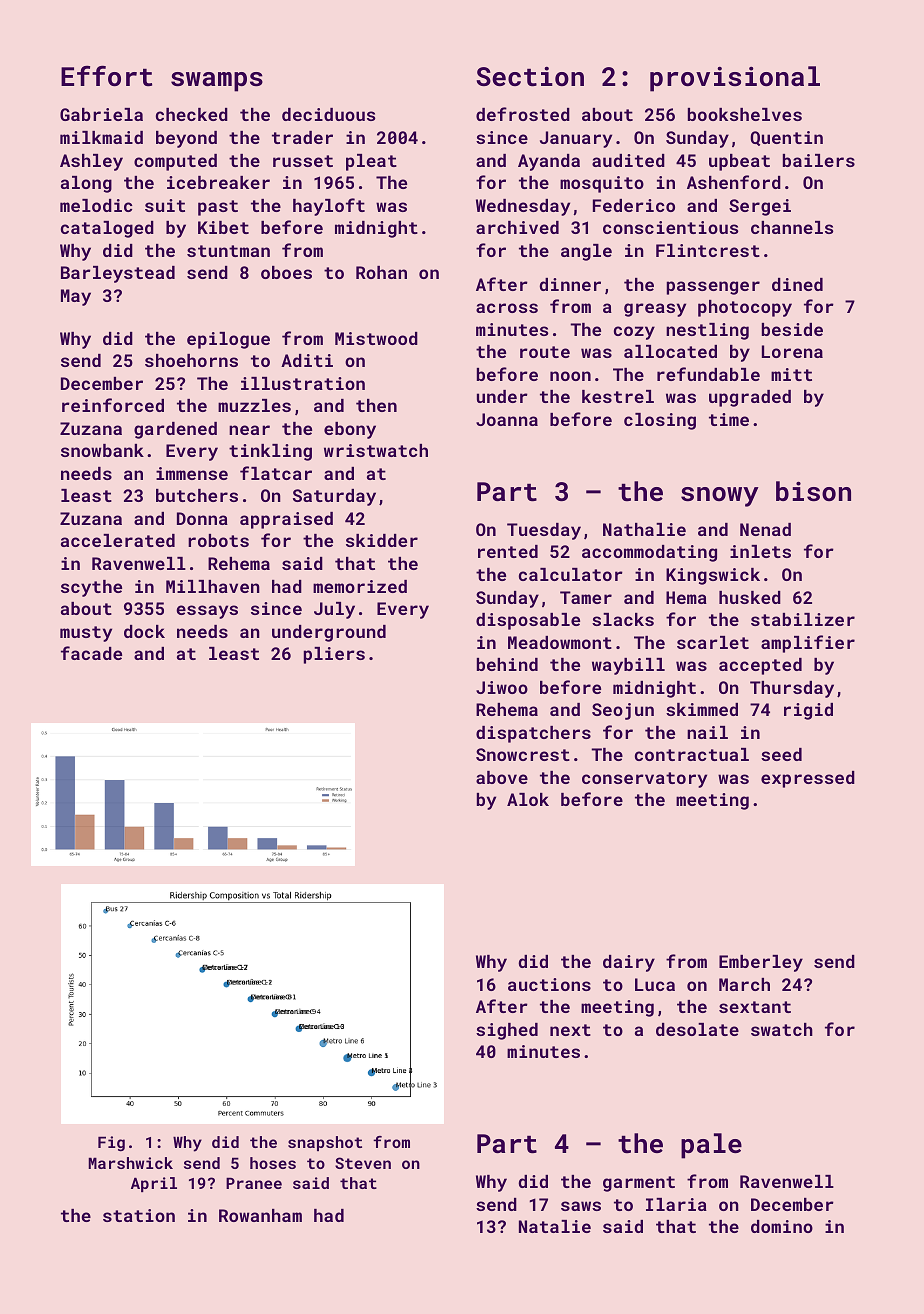 This page has width=924, height=1314. I want to click on suit, so click(165, 205).
